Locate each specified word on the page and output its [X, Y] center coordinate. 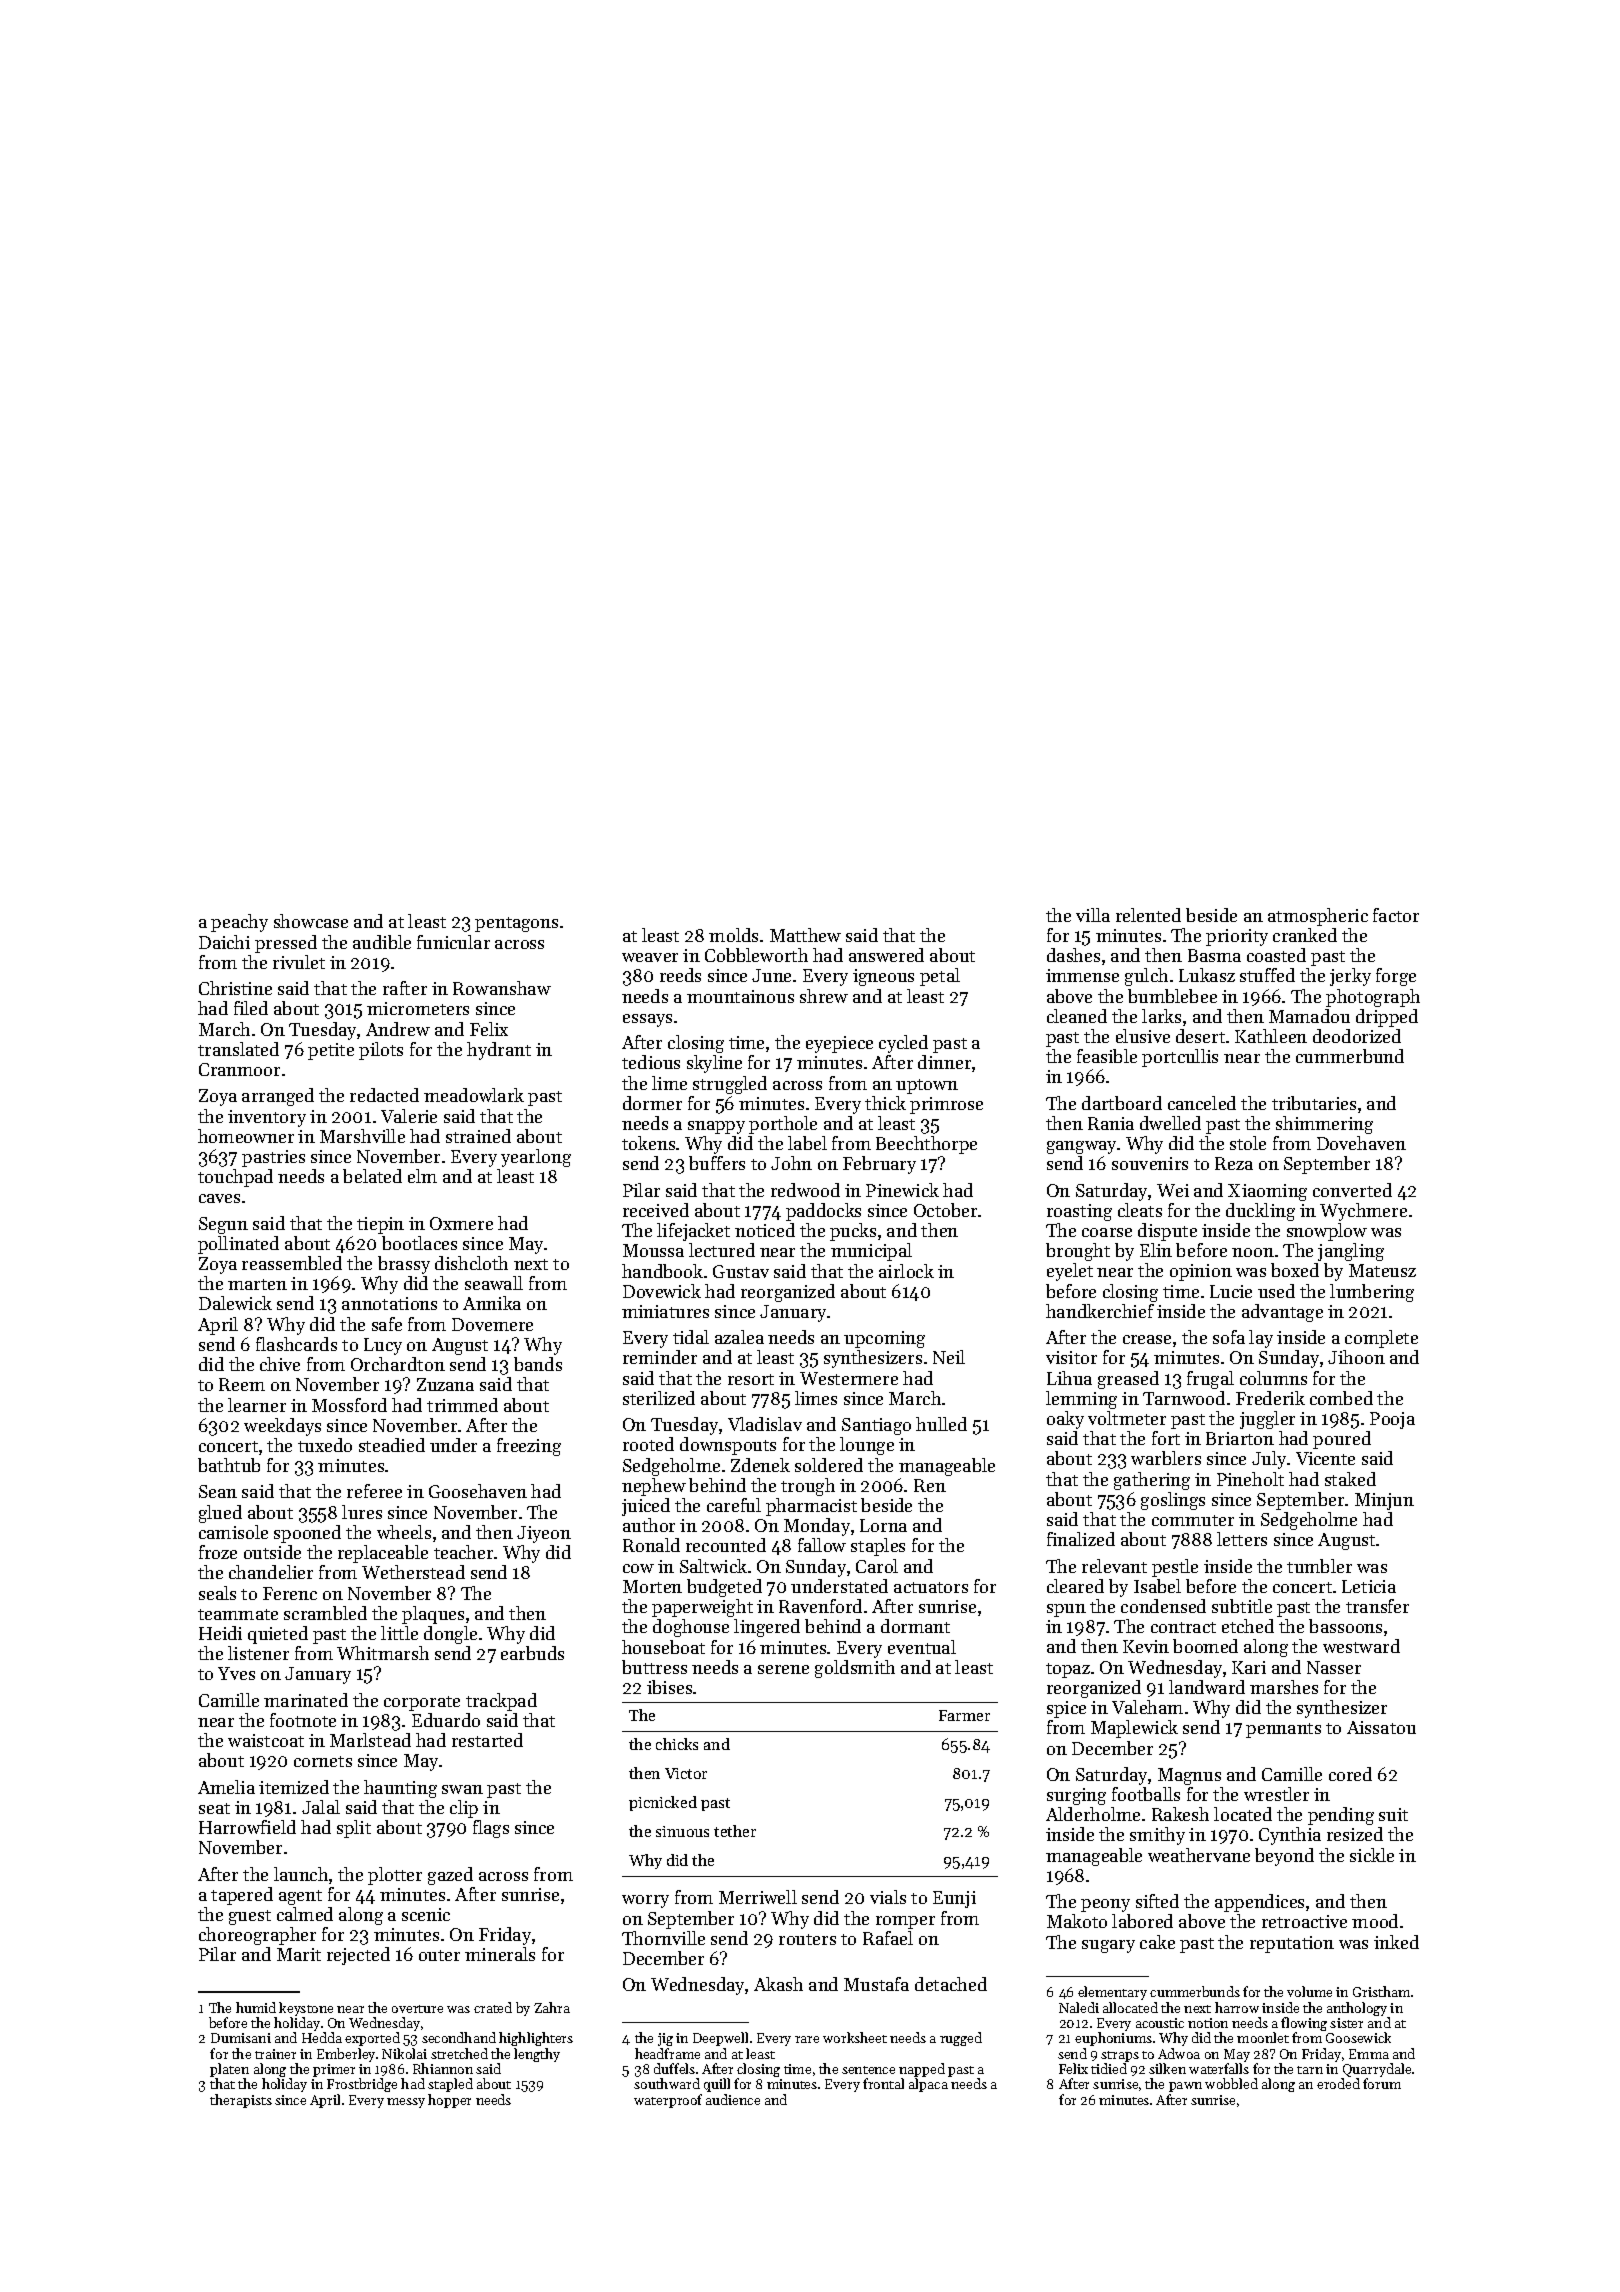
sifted [1157, 1901]
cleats [1140, 1210]
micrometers [418, 1008]
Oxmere [461, 1223]
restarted [487, 1740]
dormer [652, 1103]
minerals [500, 1954]
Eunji [954, 1899]
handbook [662, 1271]
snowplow [1327, 1232]
